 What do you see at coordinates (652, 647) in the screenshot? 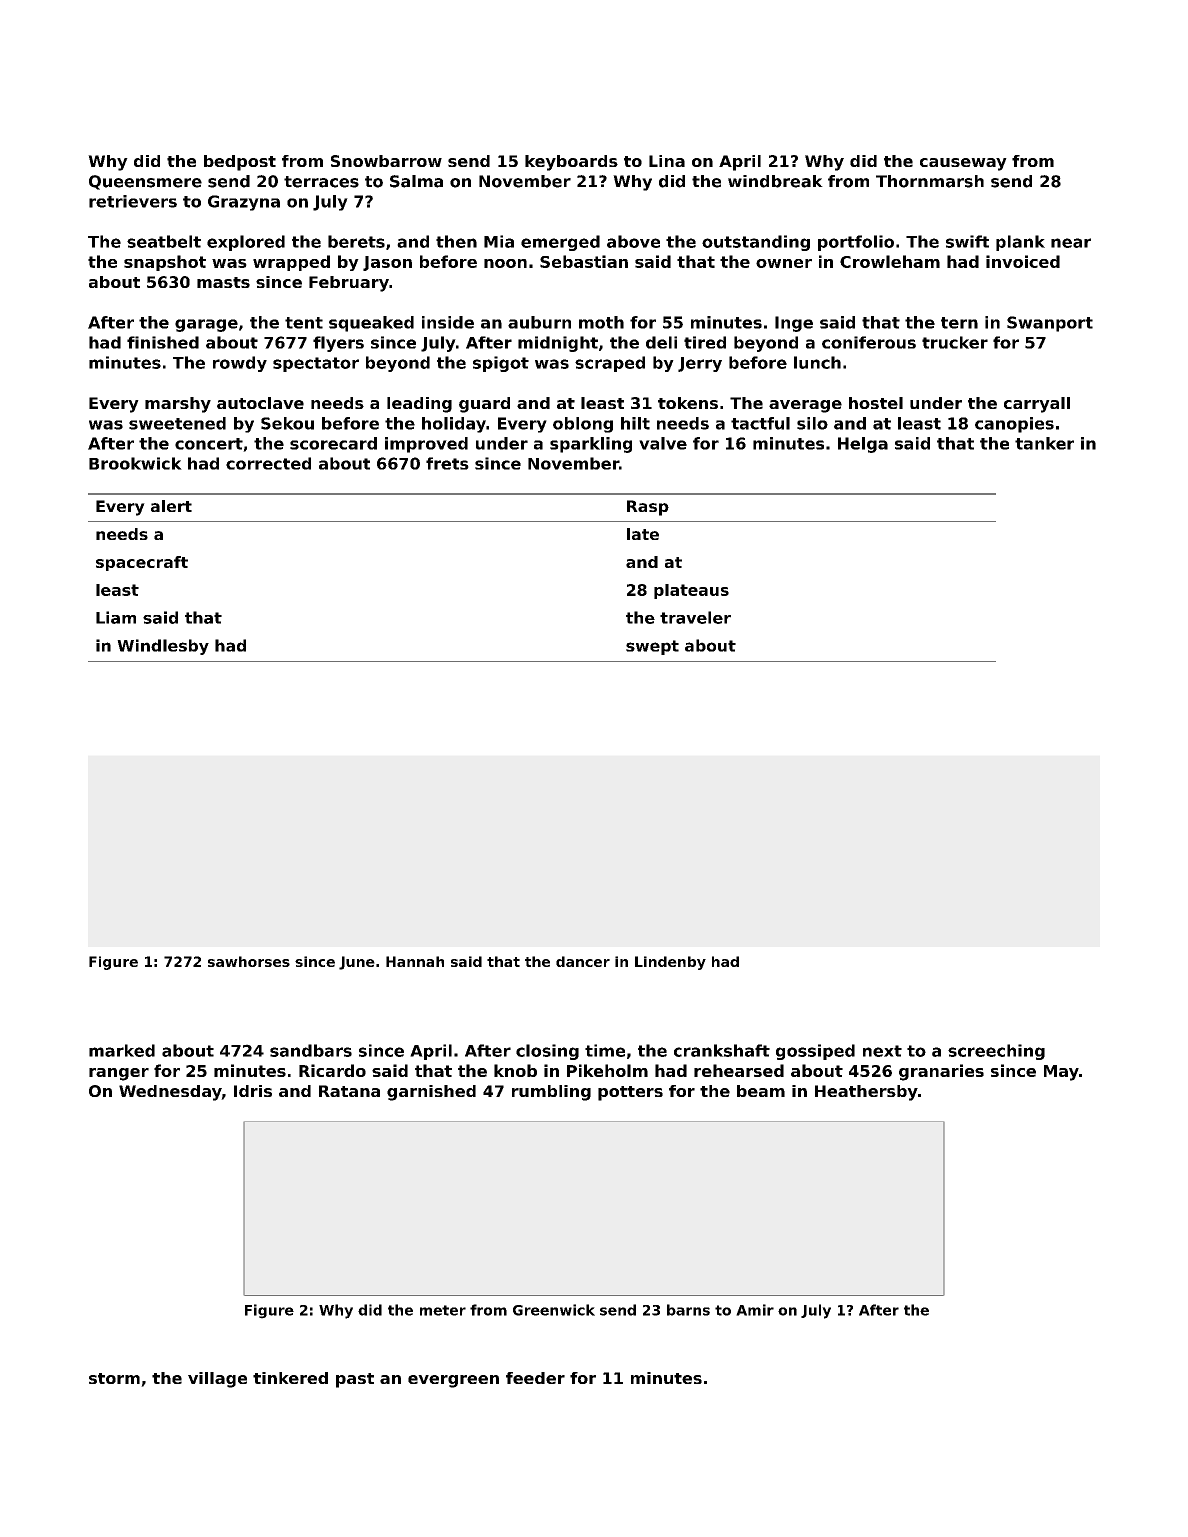
I see `swept` at bounding box center [652, 647].
